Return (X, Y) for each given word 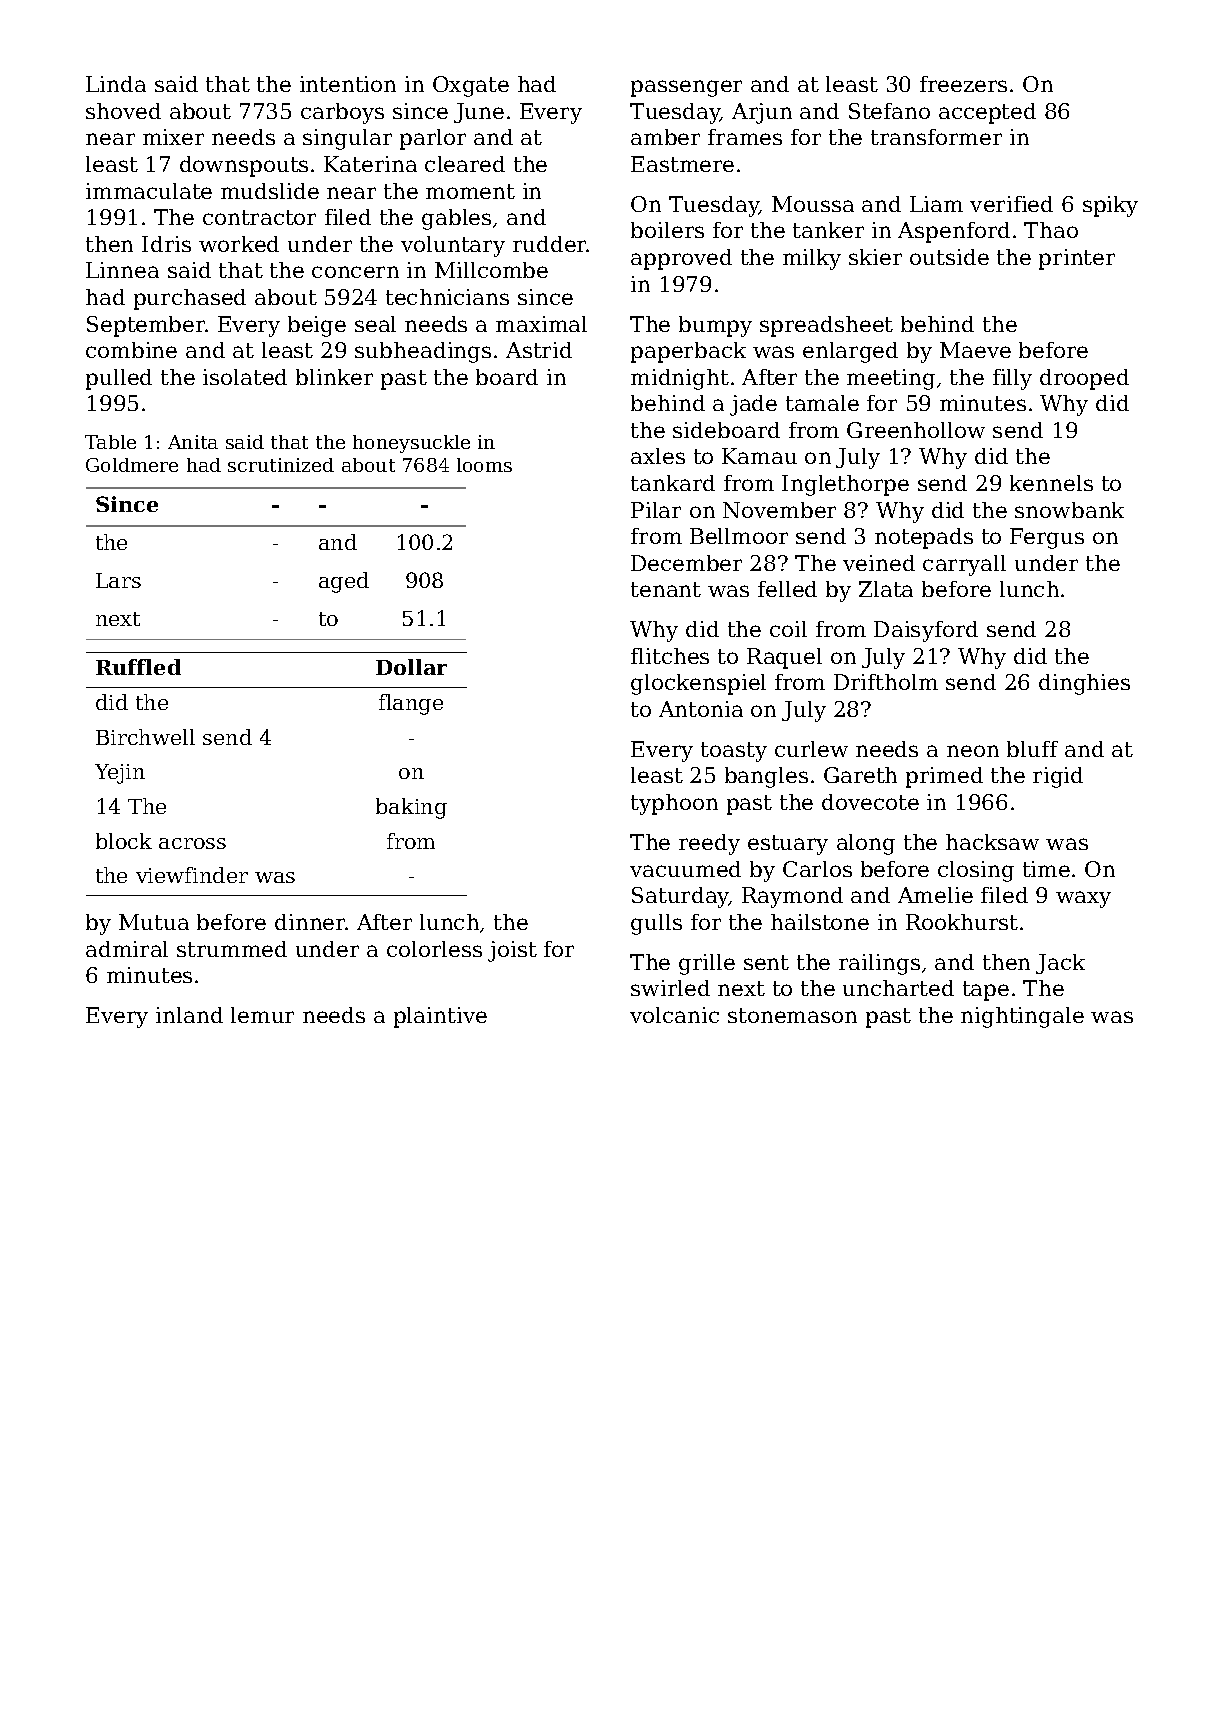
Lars (118, 580)
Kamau (759, 456)
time (1046, 869)
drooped (1084, 379)
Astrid (539, 350)
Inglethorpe (845, 485)
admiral (127, 949)
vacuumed (685, 869)
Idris (166, 244)
